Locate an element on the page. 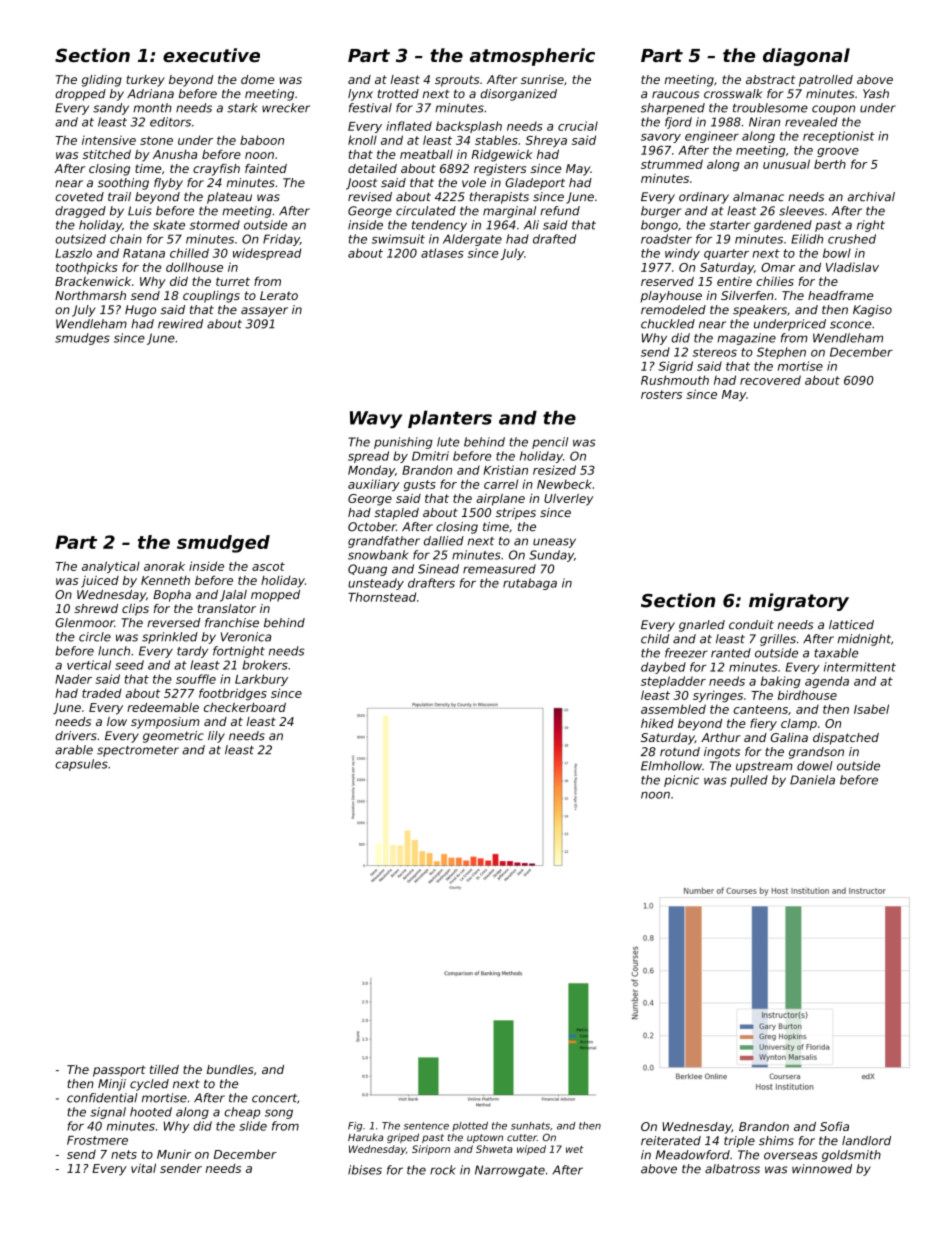  stormed is located at coordinates (215, 225).
